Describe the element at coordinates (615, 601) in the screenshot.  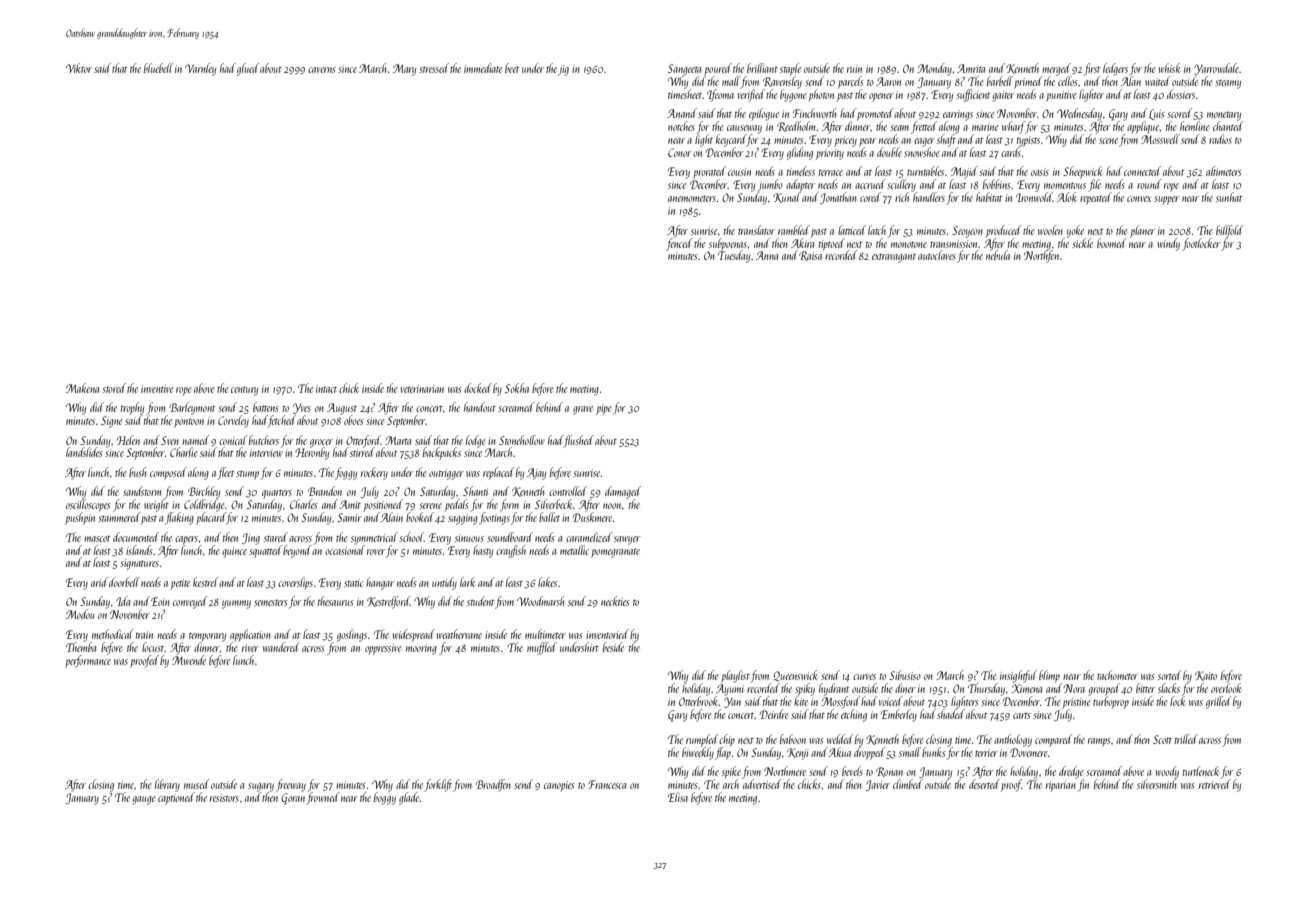
I see `neckties` at that location.
